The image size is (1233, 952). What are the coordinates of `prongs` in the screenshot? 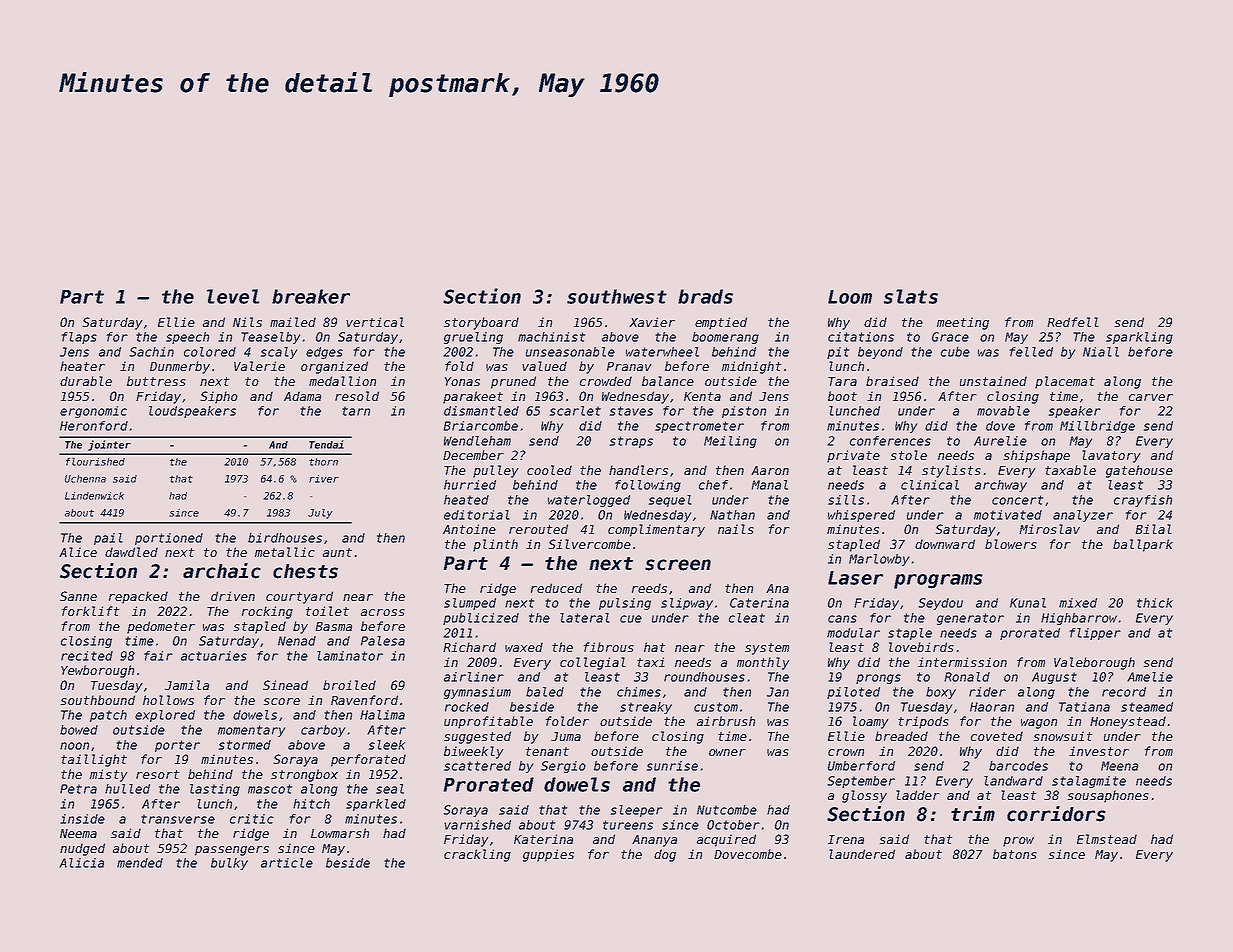 It's located at (878, 679).
